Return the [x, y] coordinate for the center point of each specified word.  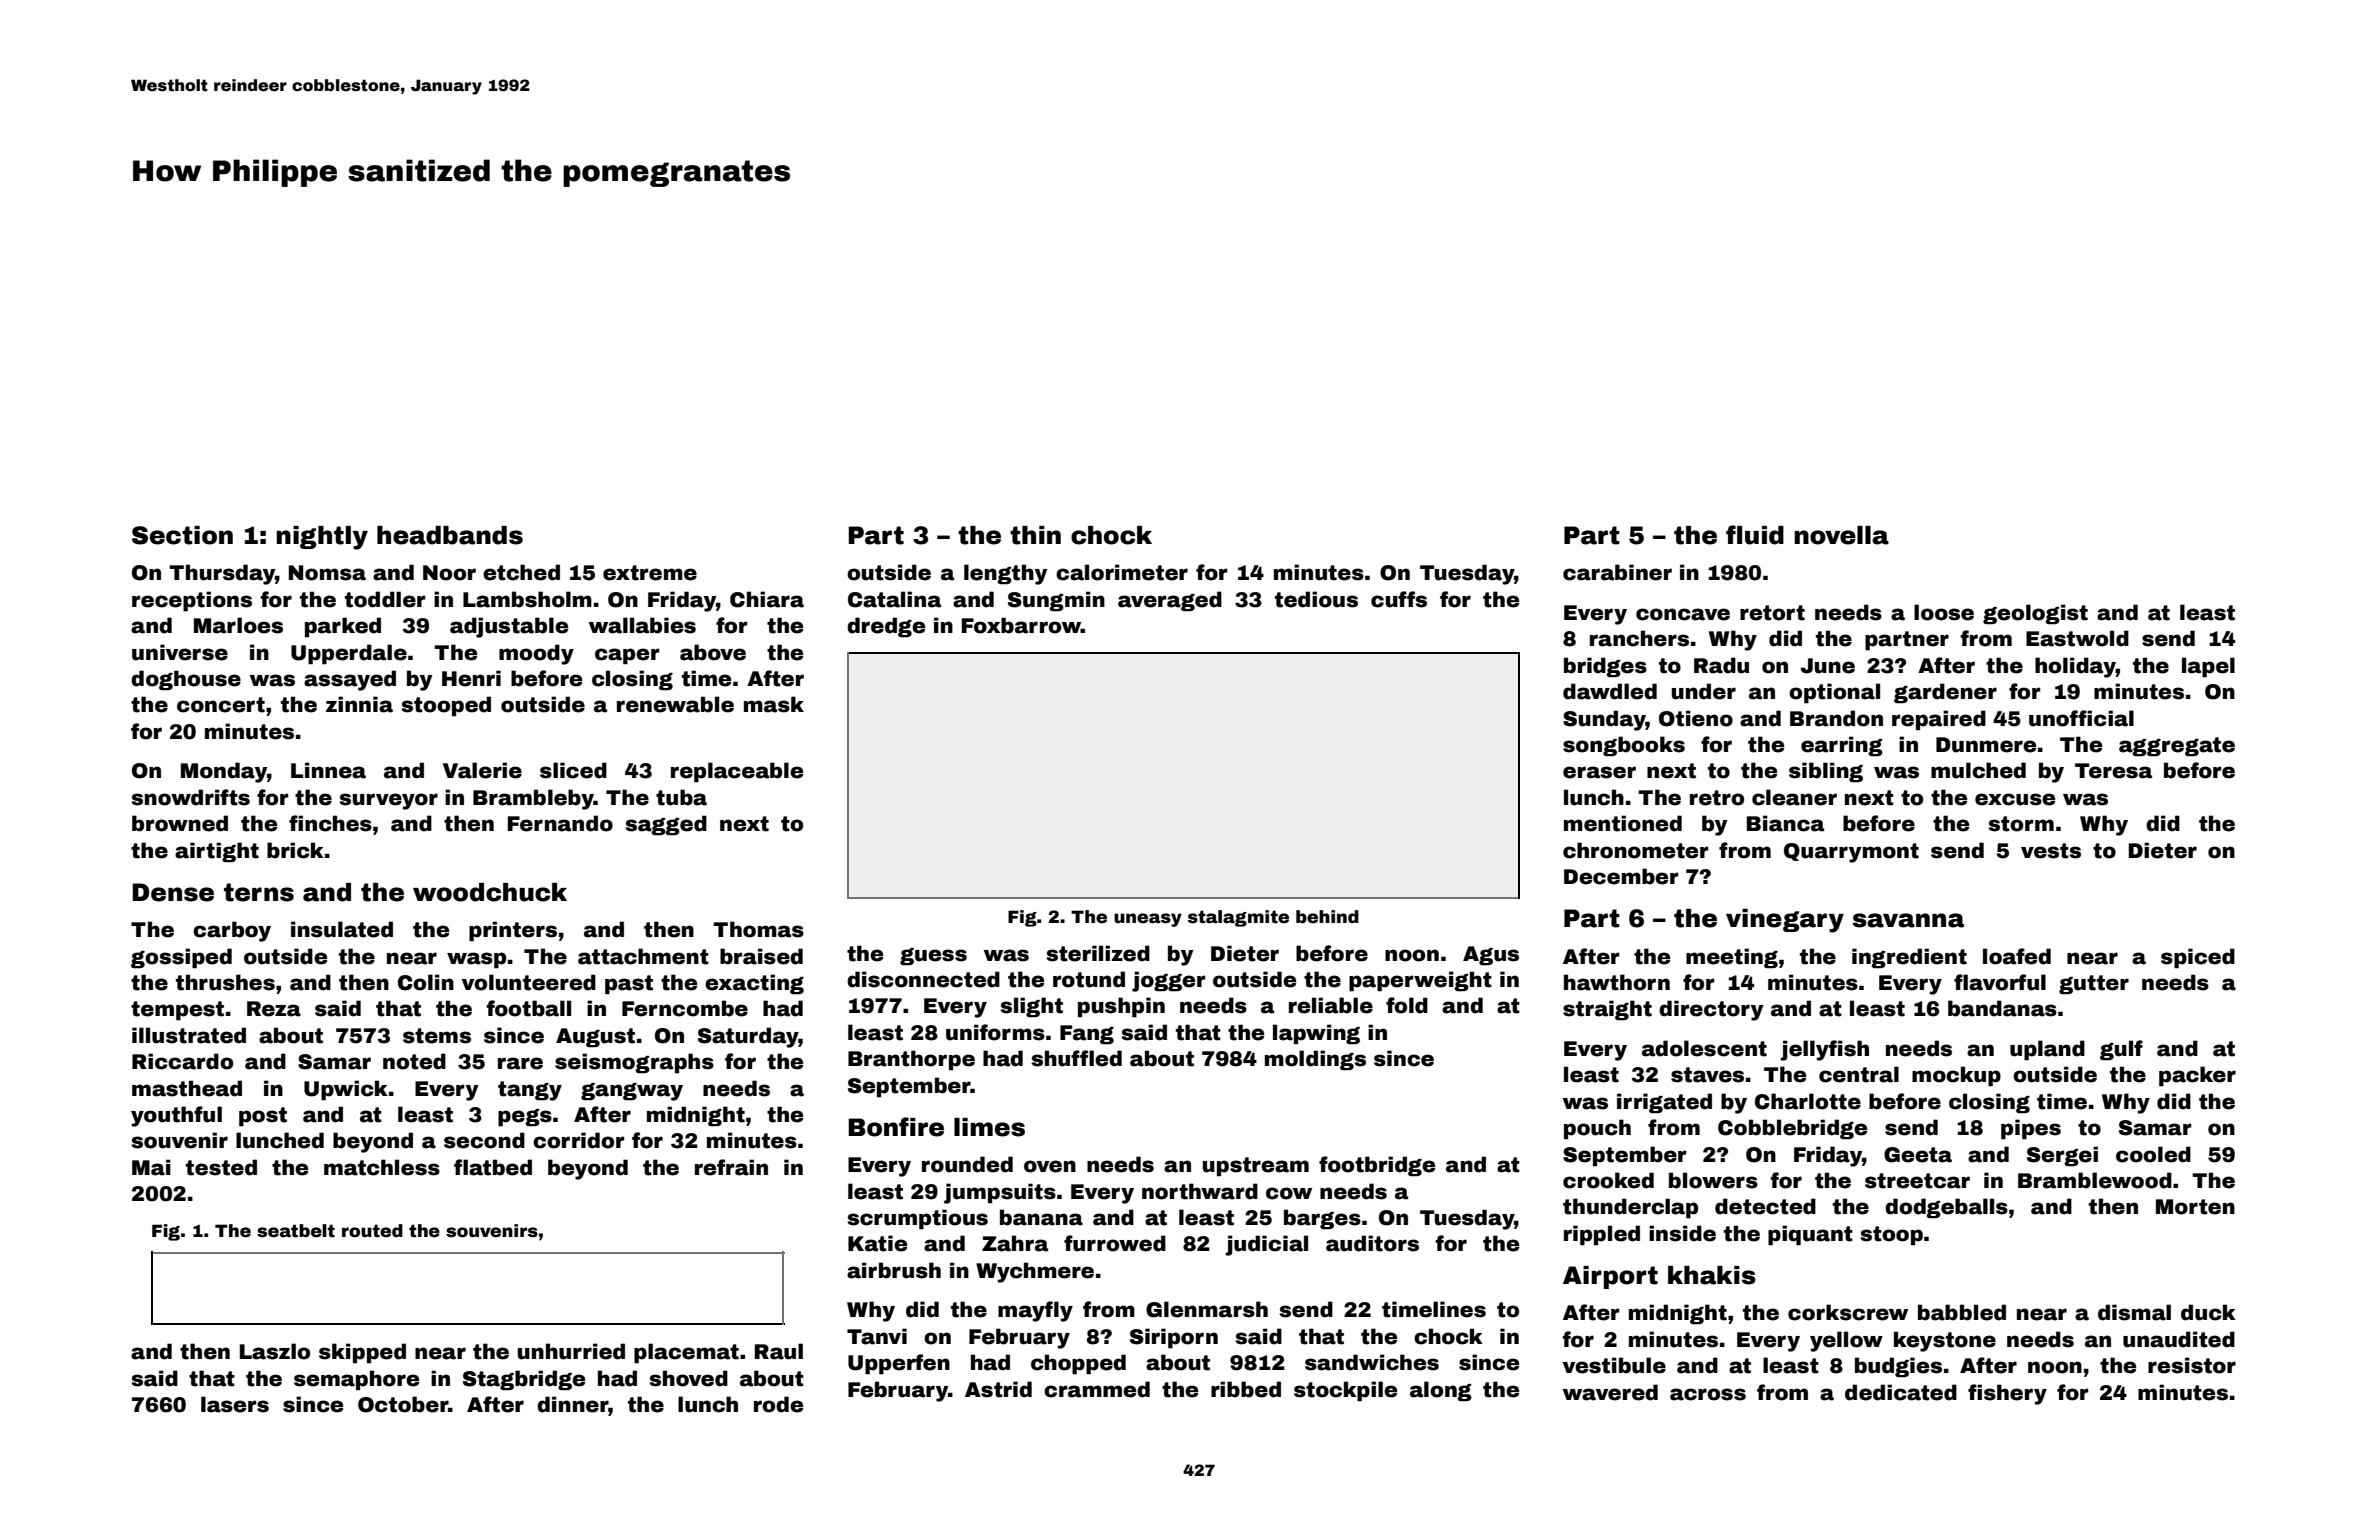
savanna [1908, 920]
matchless [382, 1167]
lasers [235, 1404]
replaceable [737, 772]
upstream [1256, 1167]
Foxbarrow [1021, 625]
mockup [1956, 1076]
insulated [342, 929]
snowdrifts [190, 797]
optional [1834, 693]
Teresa [2113, 771]
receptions [192, 601]
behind [1327, 917]
